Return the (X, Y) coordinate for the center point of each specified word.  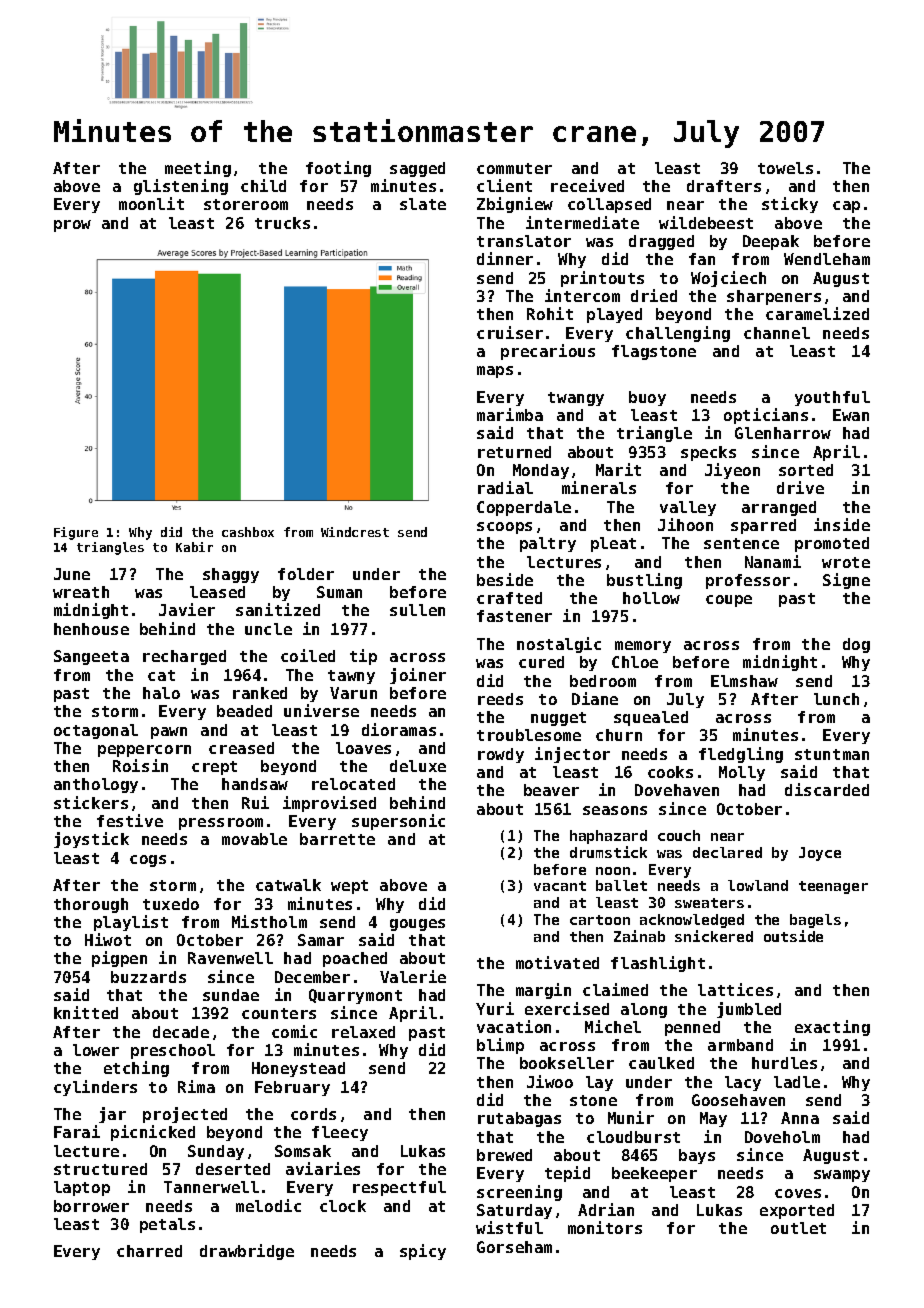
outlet (798, 1228)
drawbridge (247, 1252)
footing (338, 169)
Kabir (194, 547)
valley (688, 508)
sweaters (709, 903)
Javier (187, 609)
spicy (423, 1252)
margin (543, 991)
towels (785, 168)
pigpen (119, 959)
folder (306, 574)
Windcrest (355, 532)
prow (72, 226)
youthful (832, 398)
